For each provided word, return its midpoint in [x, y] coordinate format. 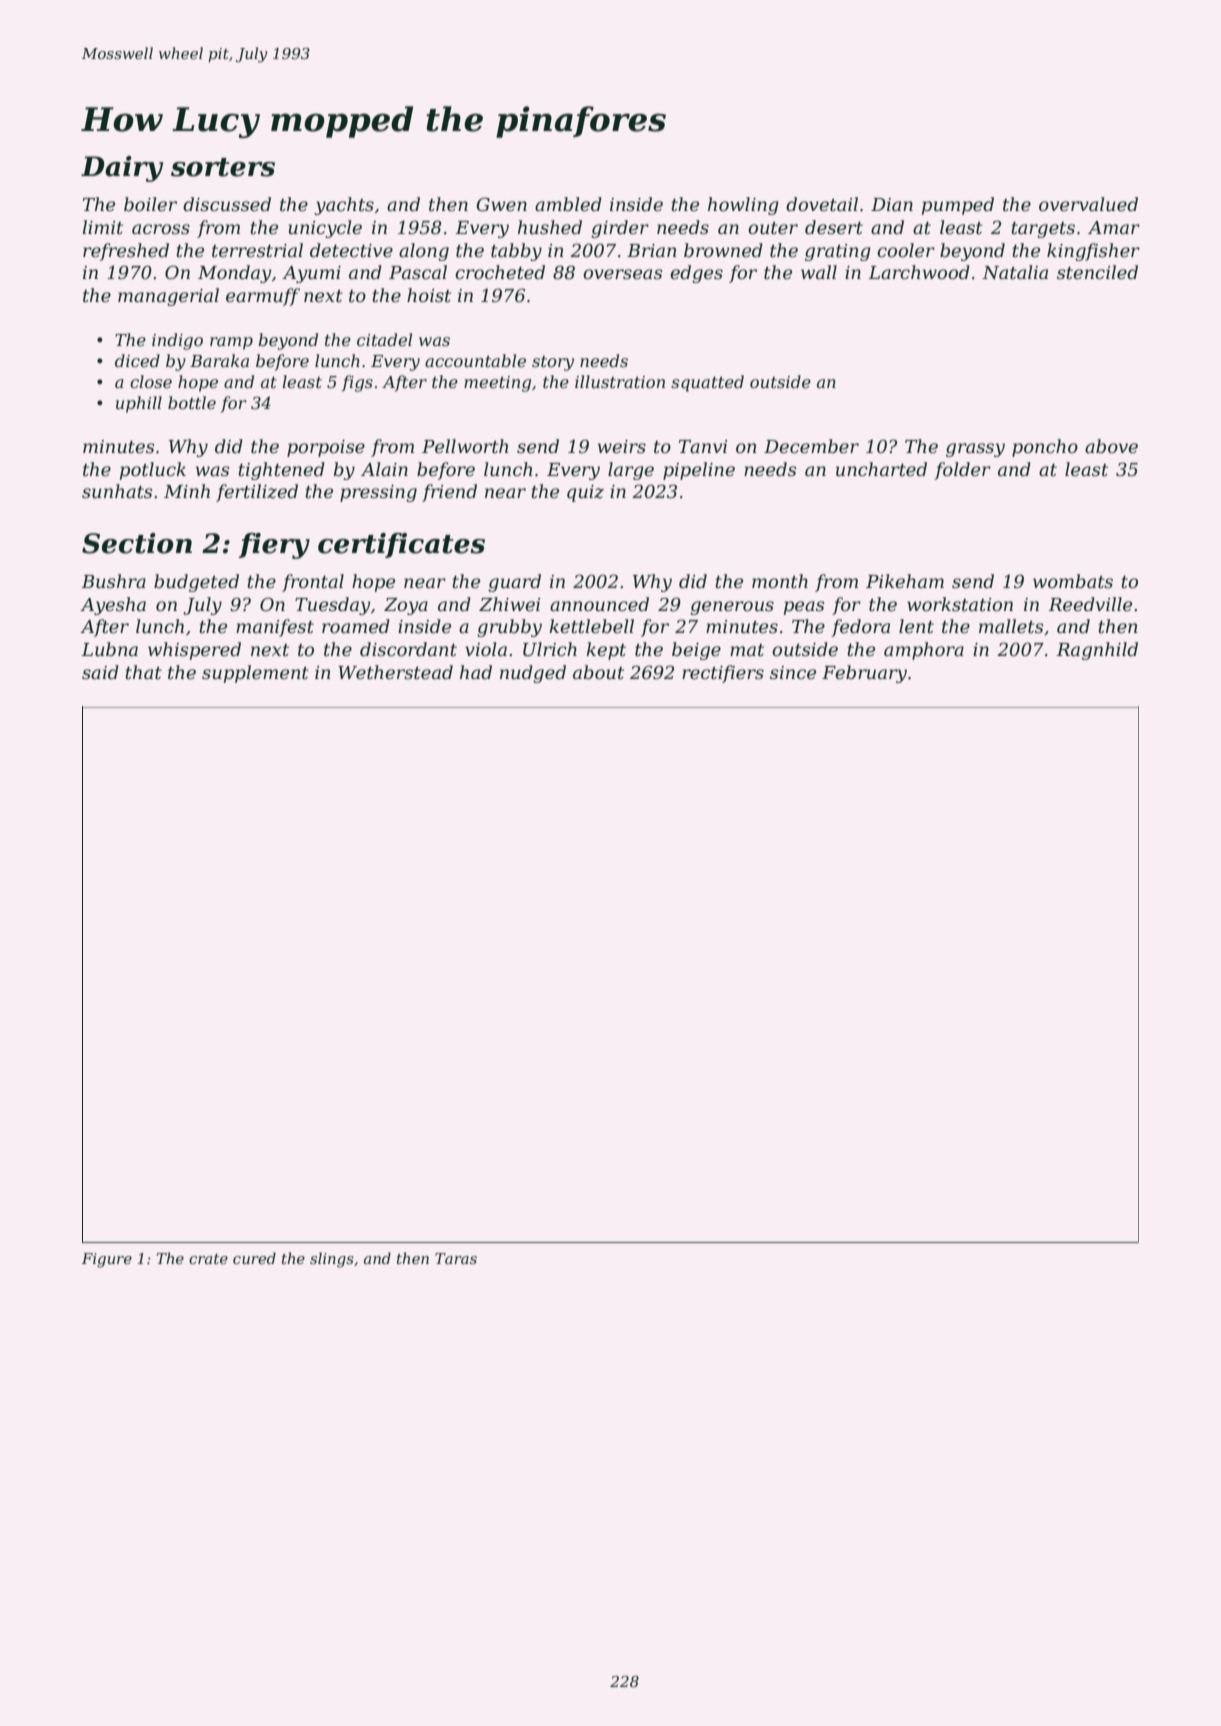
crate [208, 1259]
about [598, 672]
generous [732, 608]
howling [743, 206]
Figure [107, 1260]
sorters [223, 167]
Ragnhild [1097, 651]
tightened [281, 471]
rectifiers [723, 674]
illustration [620, 381]
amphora [924, 651]
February [864, 674]
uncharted [881, 469]
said [100, 672]
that [143, 672]
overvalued [1088, 204]
